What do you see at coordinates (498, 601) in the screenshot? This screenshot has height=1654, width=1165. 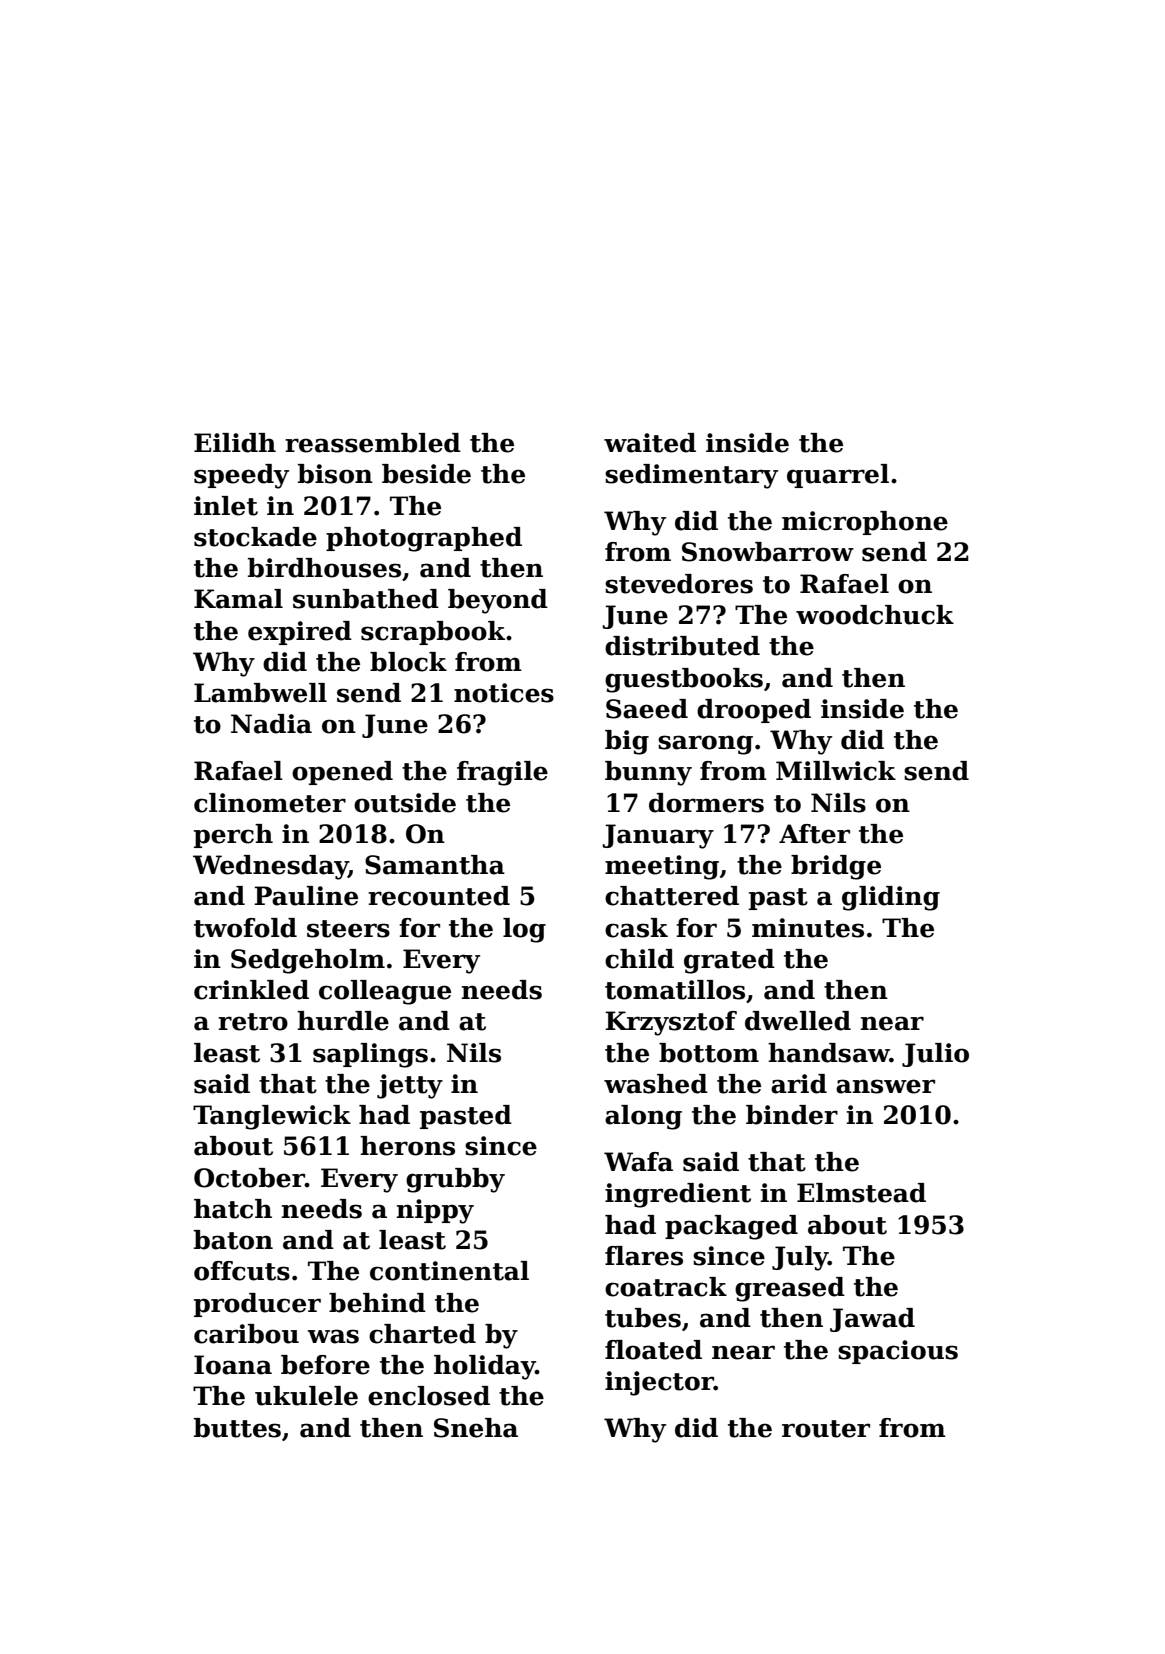 I see `beyond` at bounding box center [498, 601].
